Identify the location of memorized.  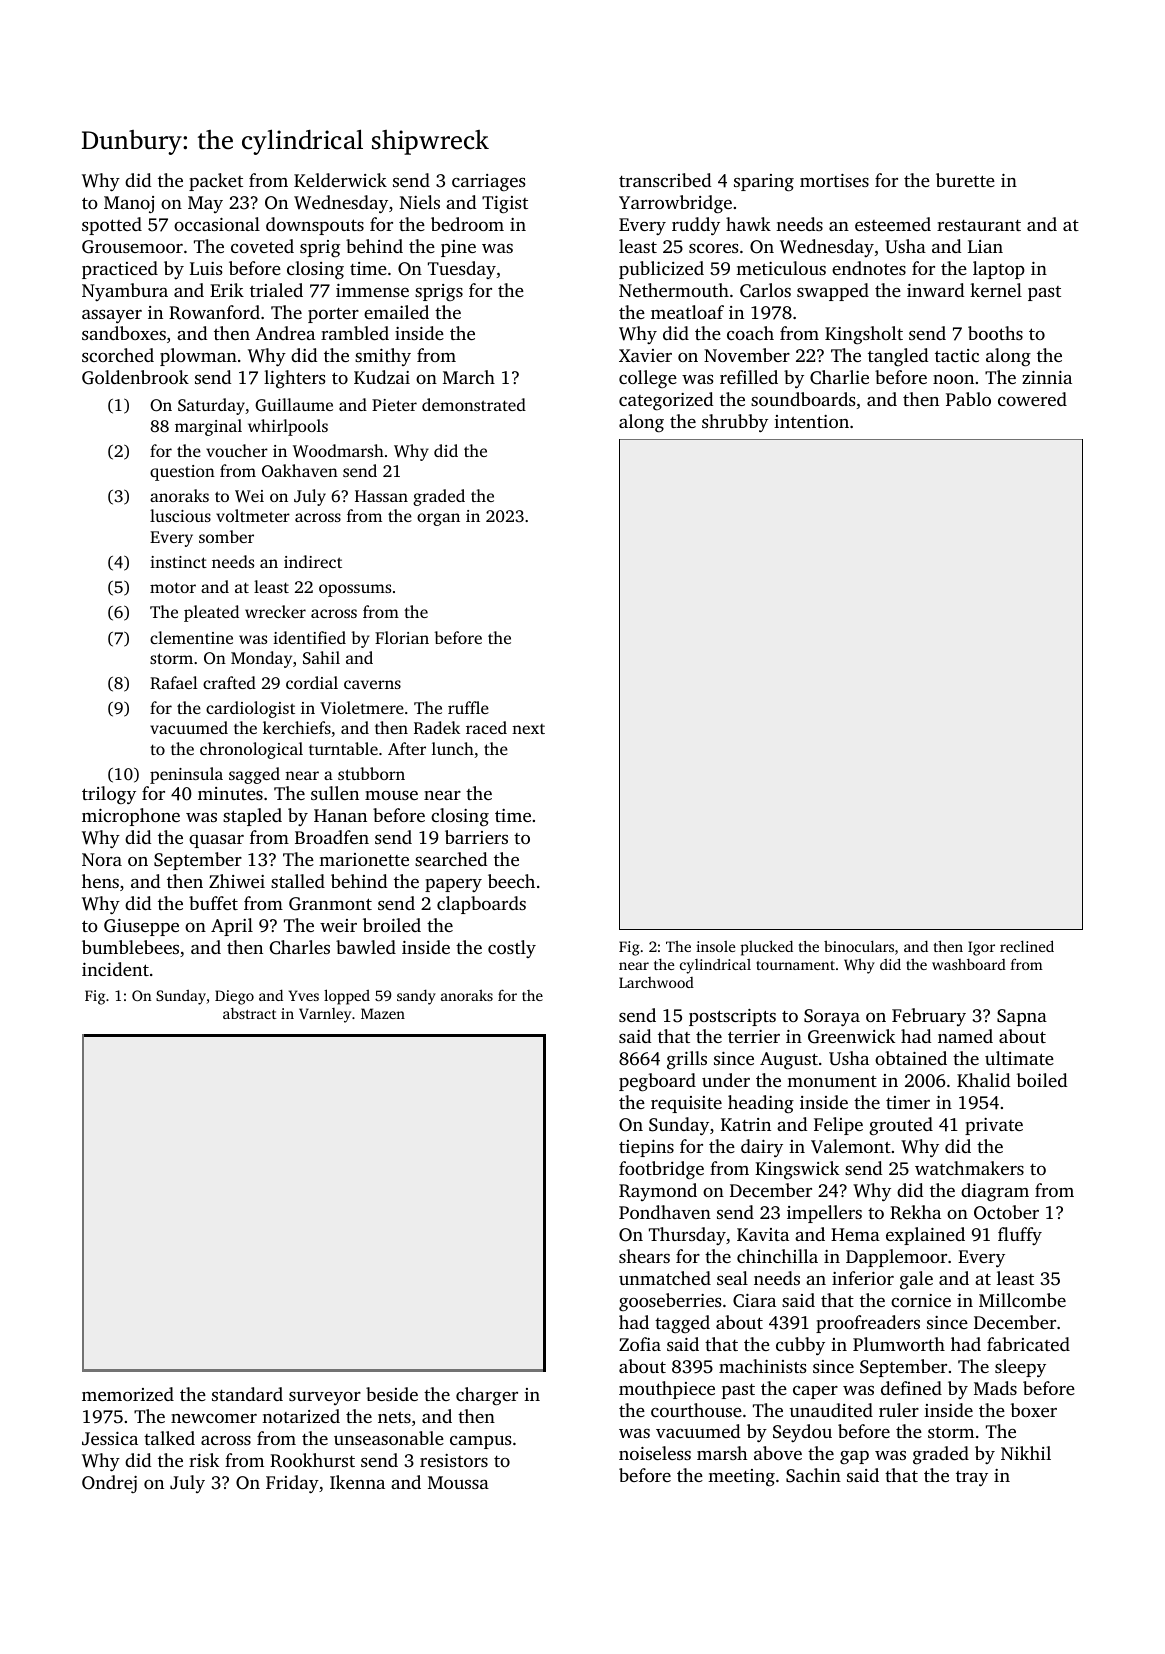
(128, 1394).
